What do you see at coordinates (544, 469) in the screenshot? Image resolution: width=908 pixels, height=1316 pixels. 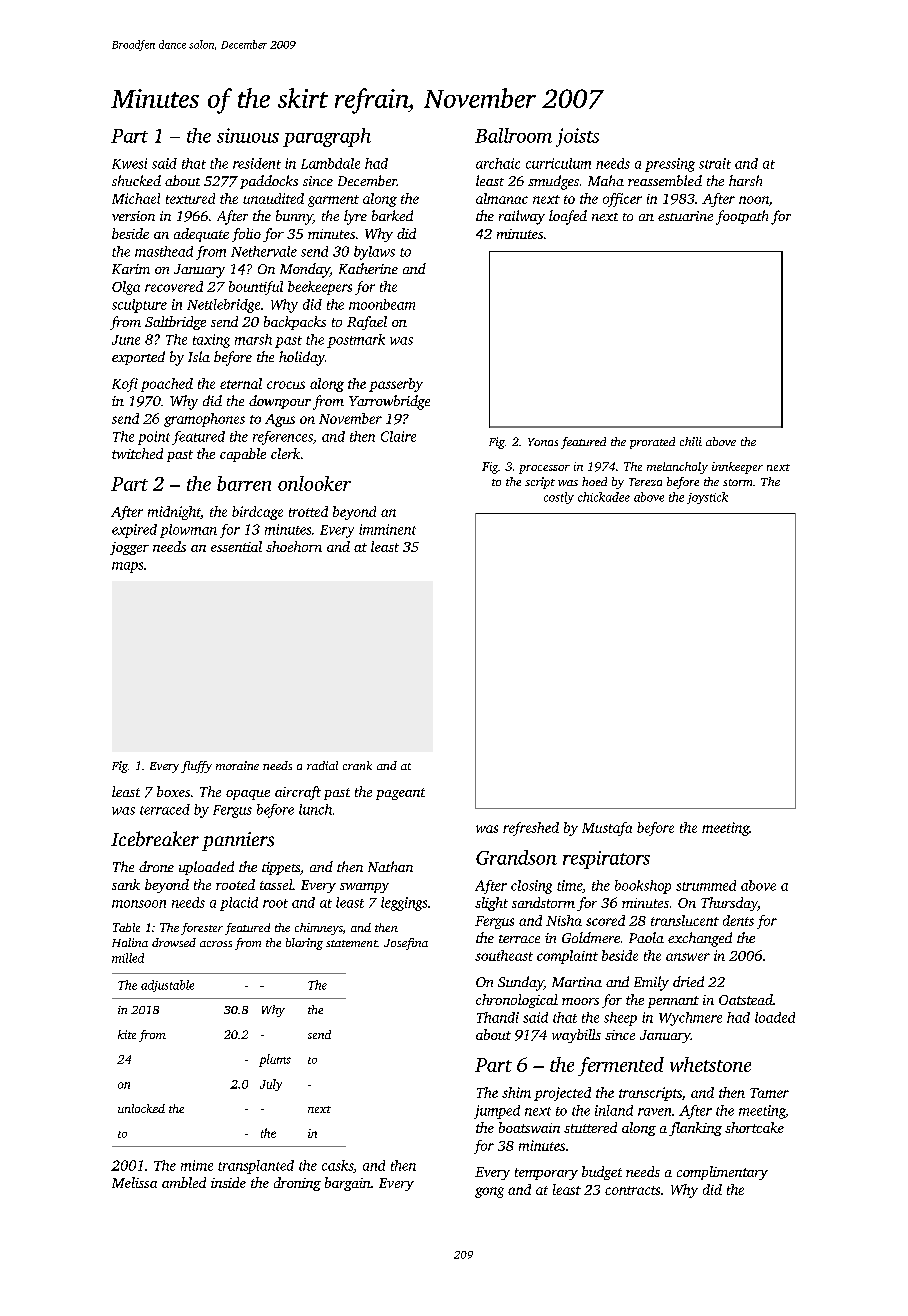 I see `processor` at bounding box center [544, 469].
